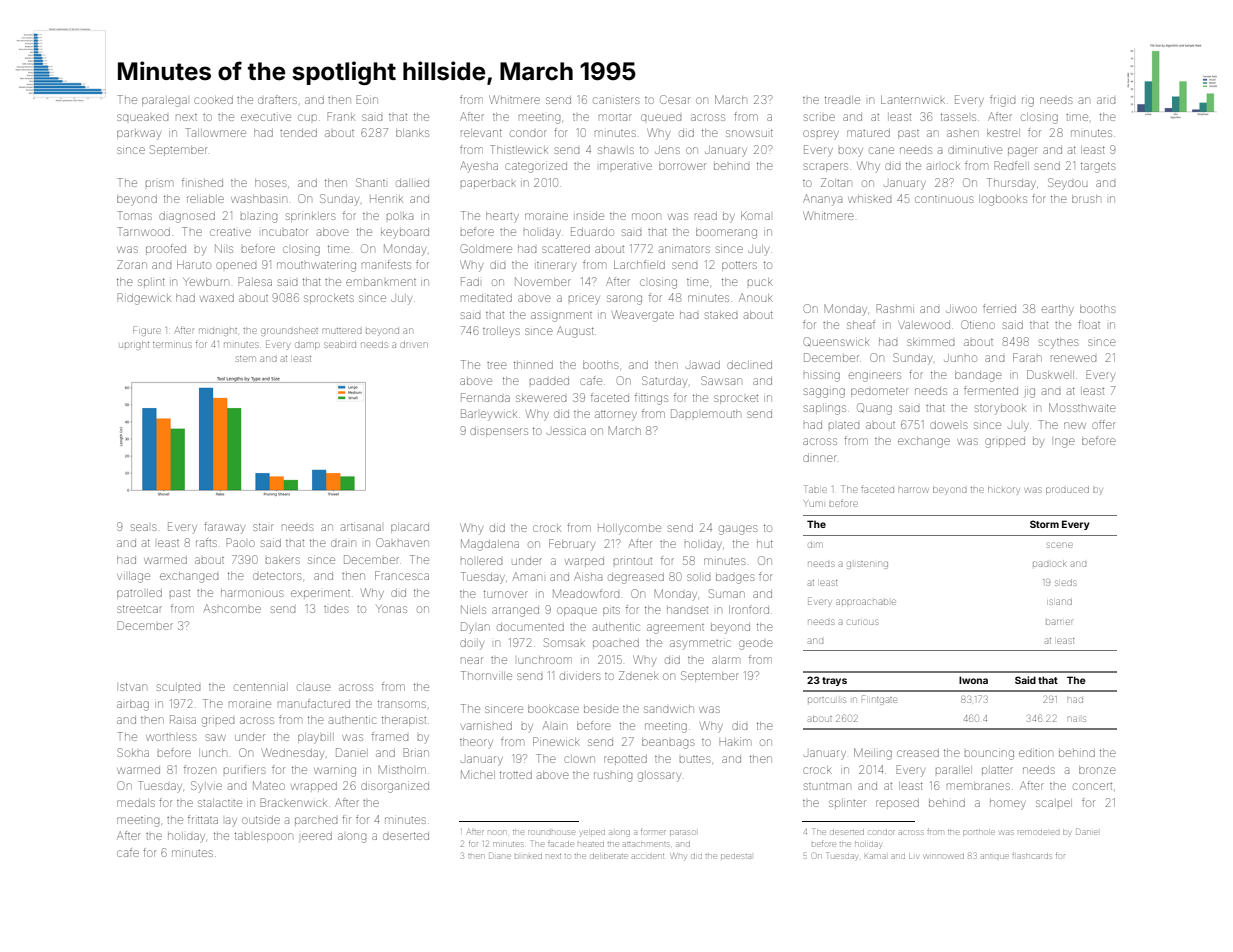 Image resolution: width=1233 pixels, height=952 pixels. Describe the element at coordinates (402, 542) in the image. I see `Oakhaven` at that location.
